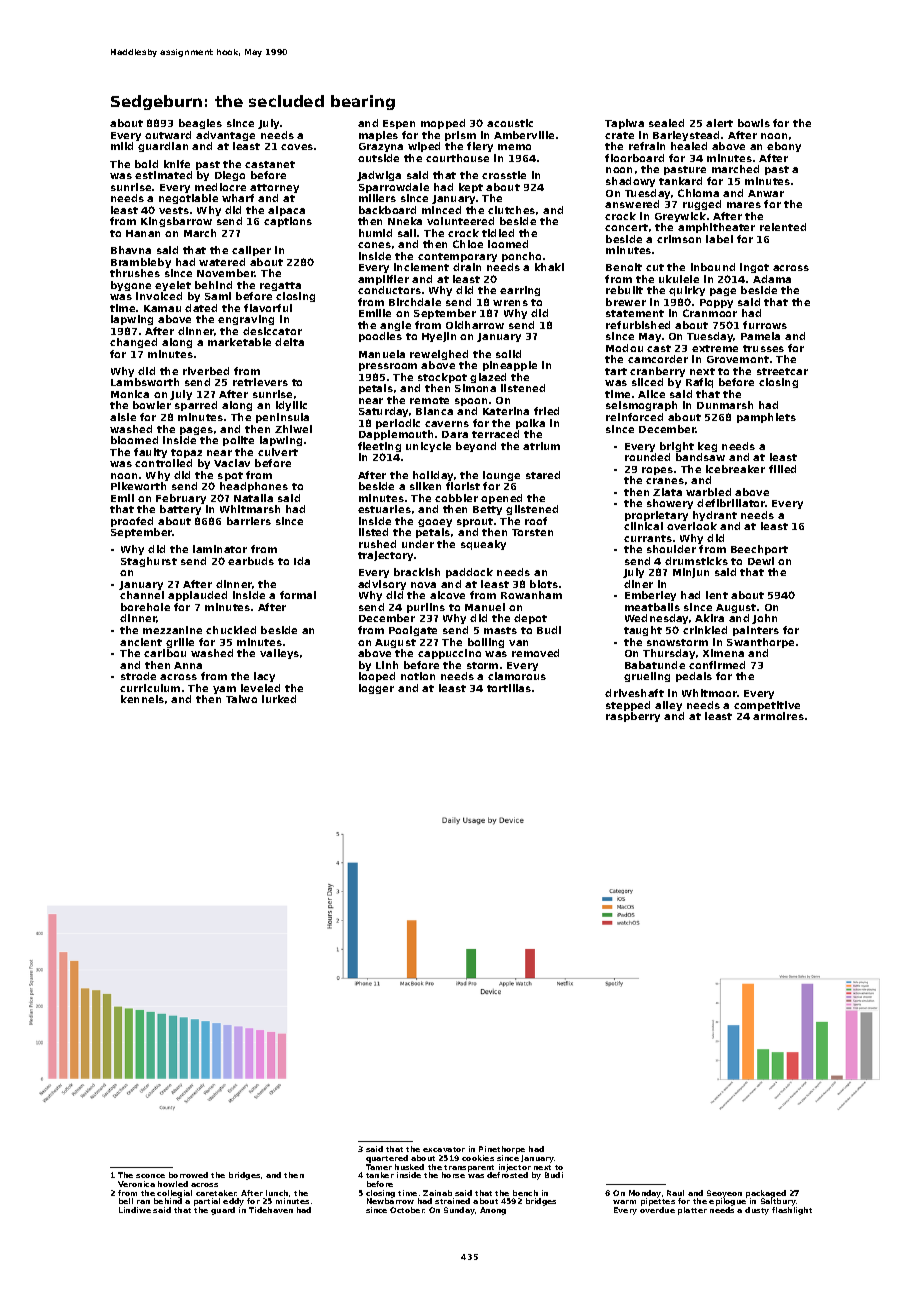 Image resolution: width=924 pixels, height=1308 pixels. Describe the element at coordinates (180, 643) in the screenshot. I see `grille` at that location.
